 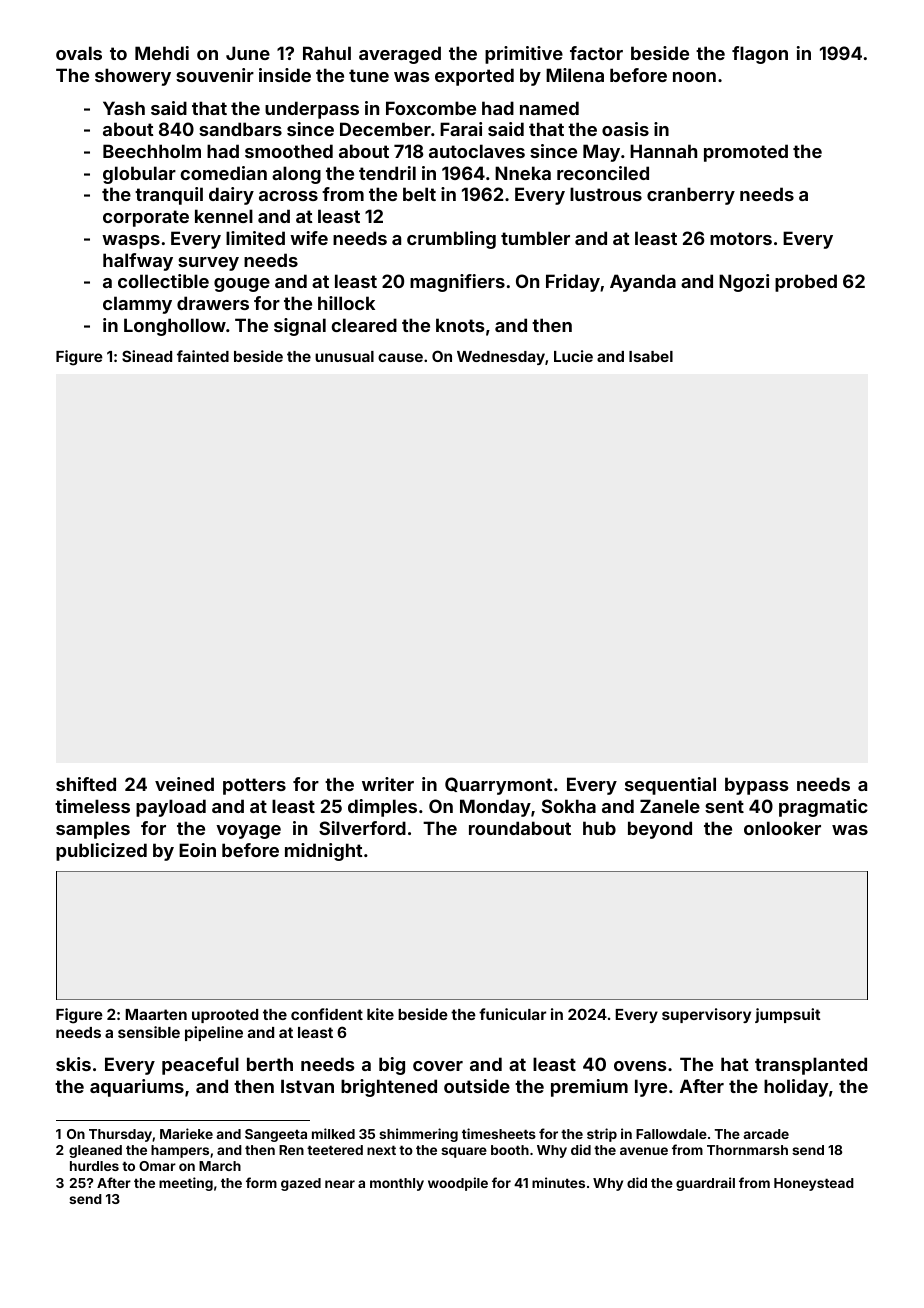 I want to click on Wednesday, so click(x=501, y=358).
